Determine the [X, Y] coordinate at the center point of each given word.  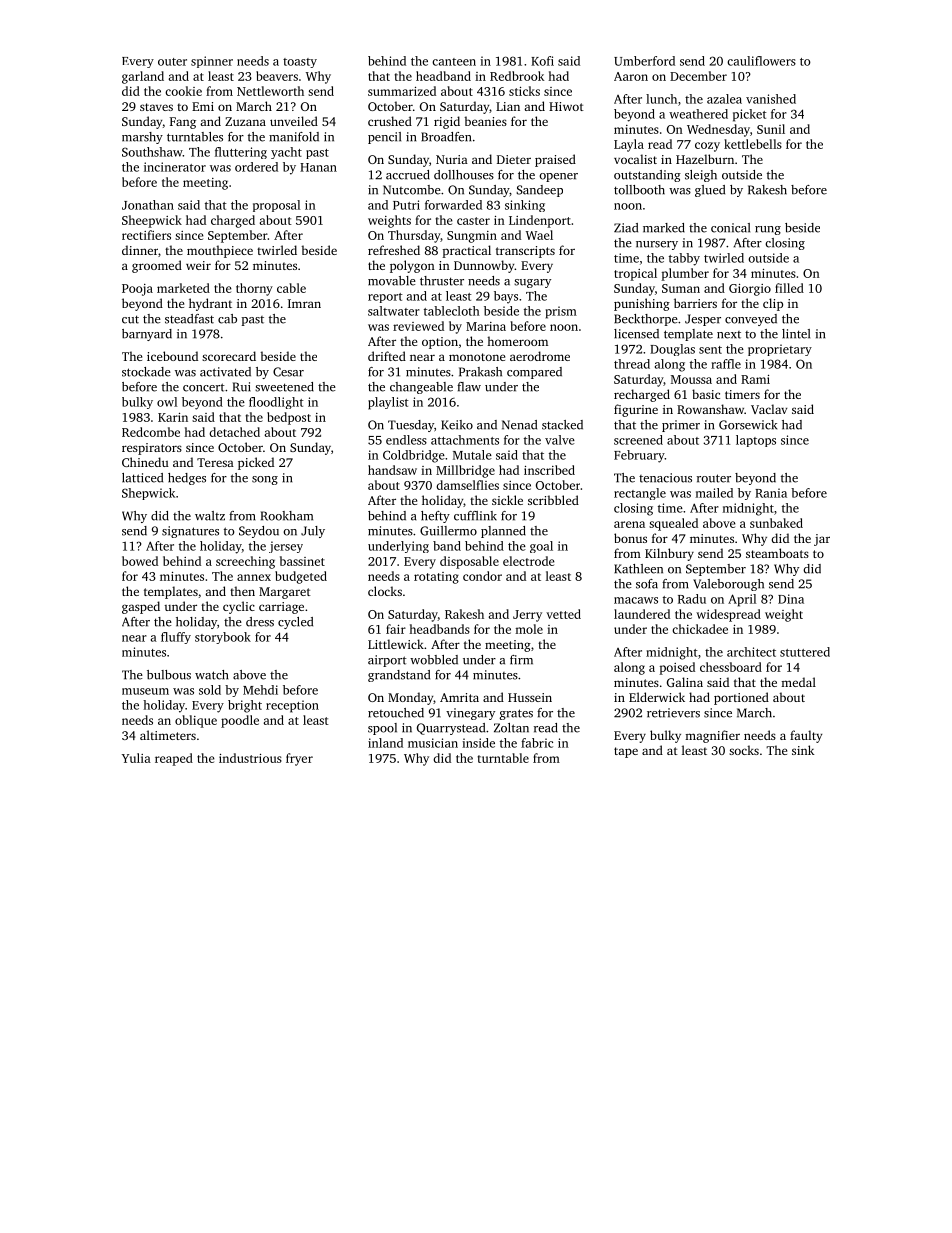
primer [681, 426]
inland [385, 743]
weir [198, 265]
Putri [406, 205]
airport [387, 661]
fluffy [176, 638]
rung [768, 230]
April [742, 600]
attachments [465, 440]
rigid [447, 122]
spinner [212, 62]
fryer [299, 759]
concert [204, 387]
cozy [707, 147]
